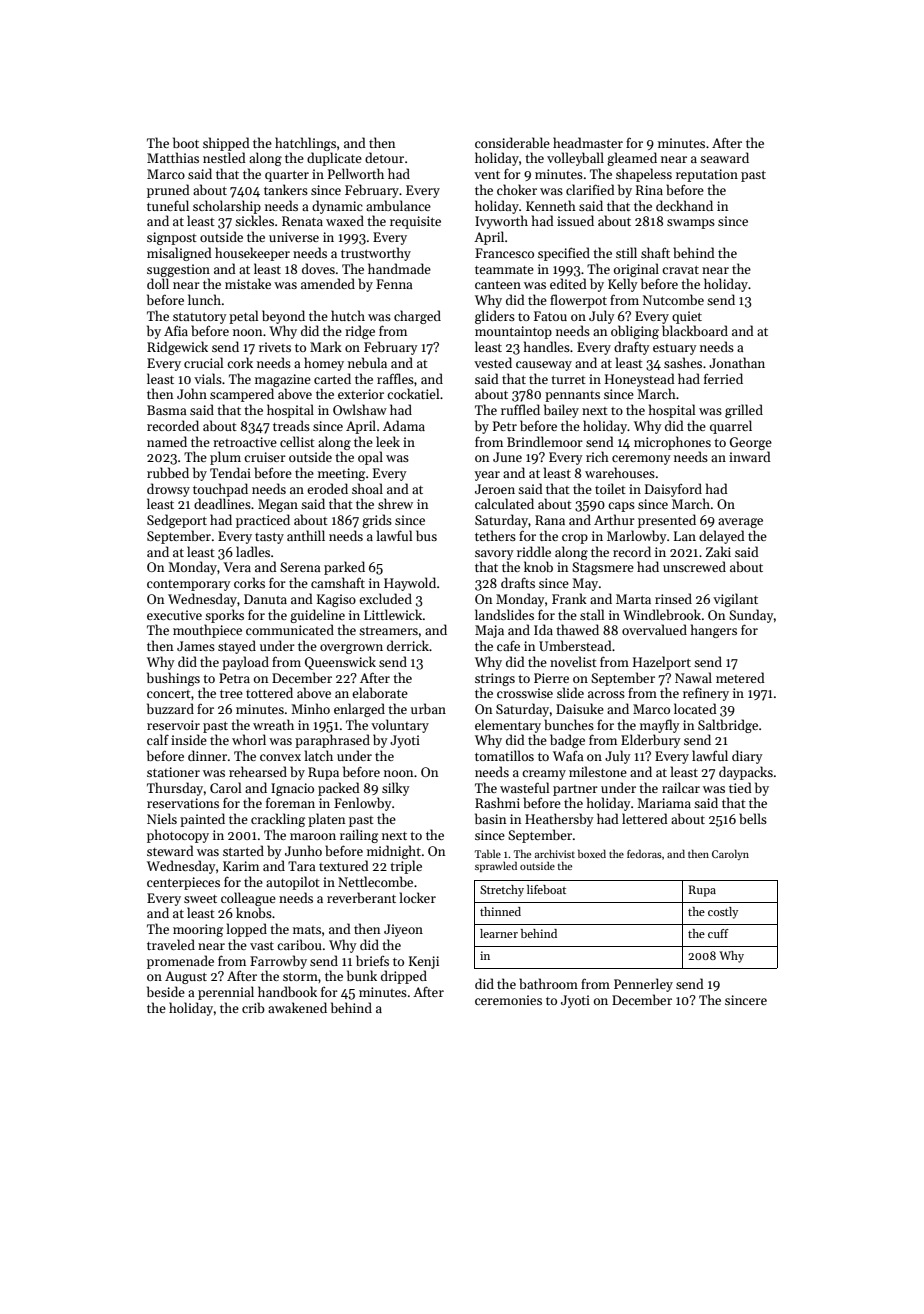 This screenshot has height=1314, width=924. I want to click on Rashmi, so click(497, 802).
